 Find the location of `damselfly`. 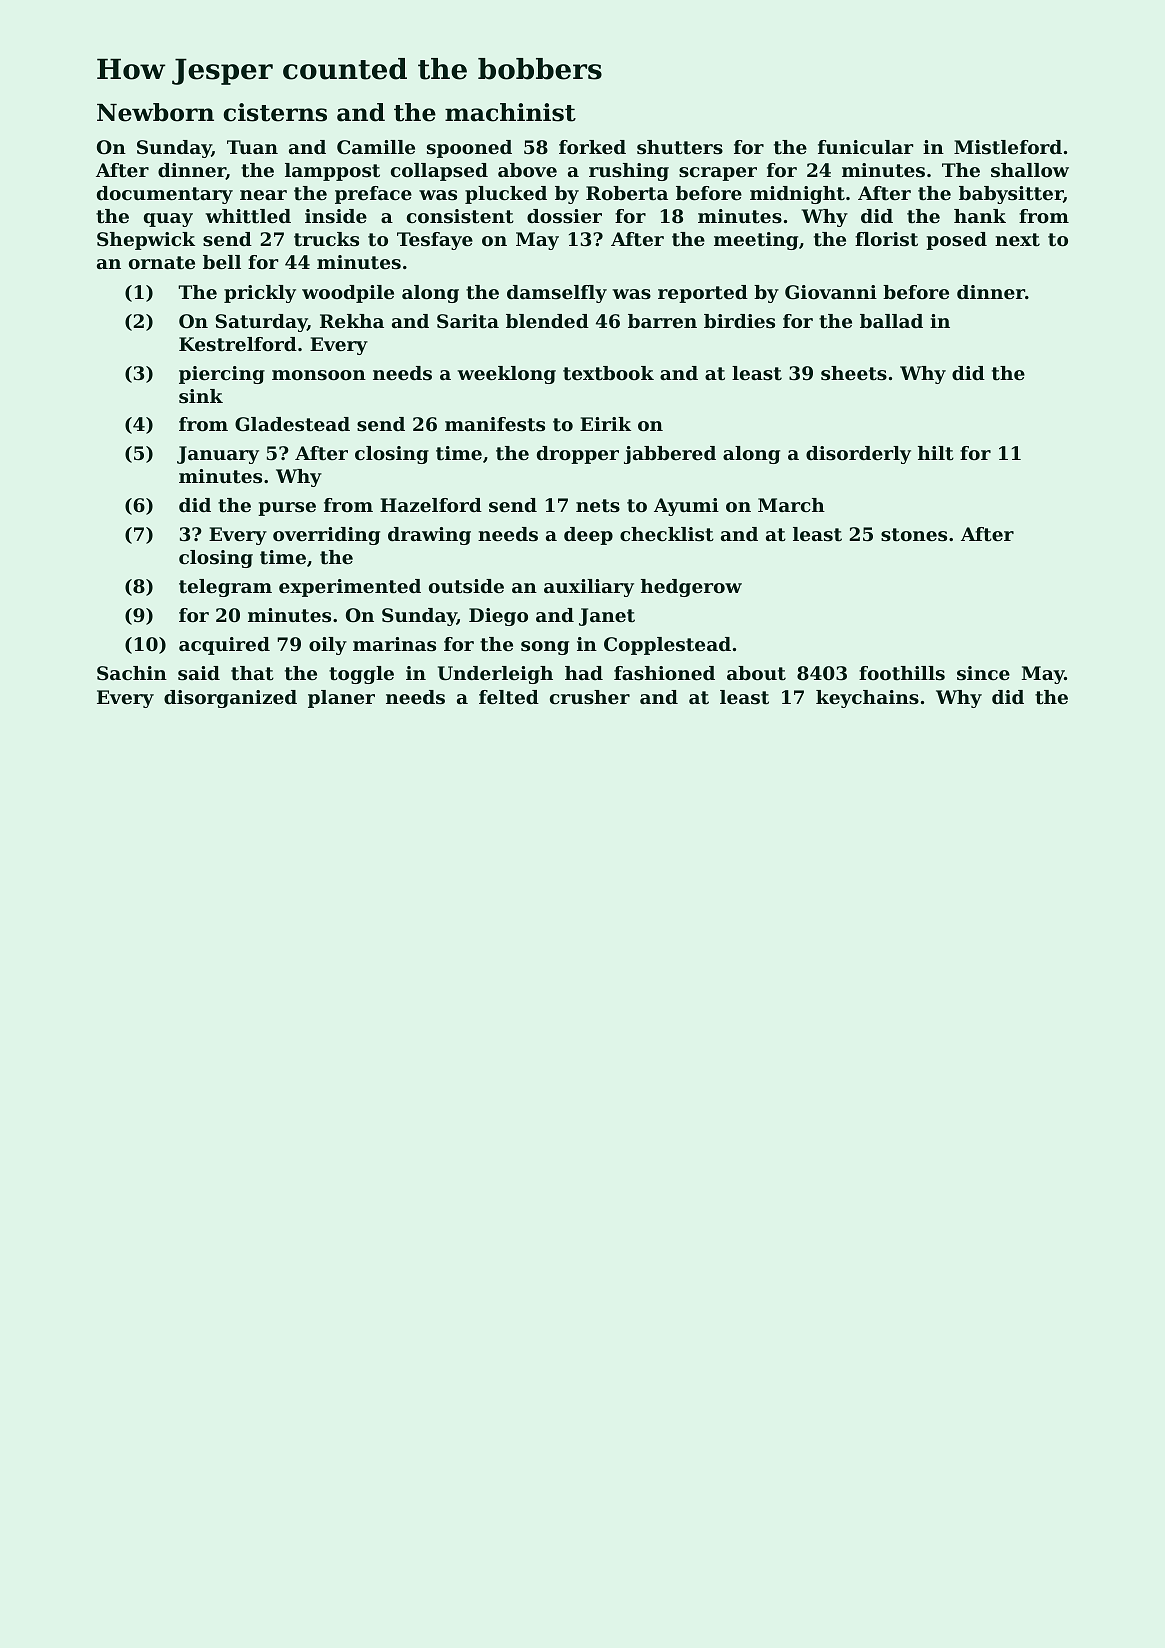

damselfly is located at coordinates (557, 294).
